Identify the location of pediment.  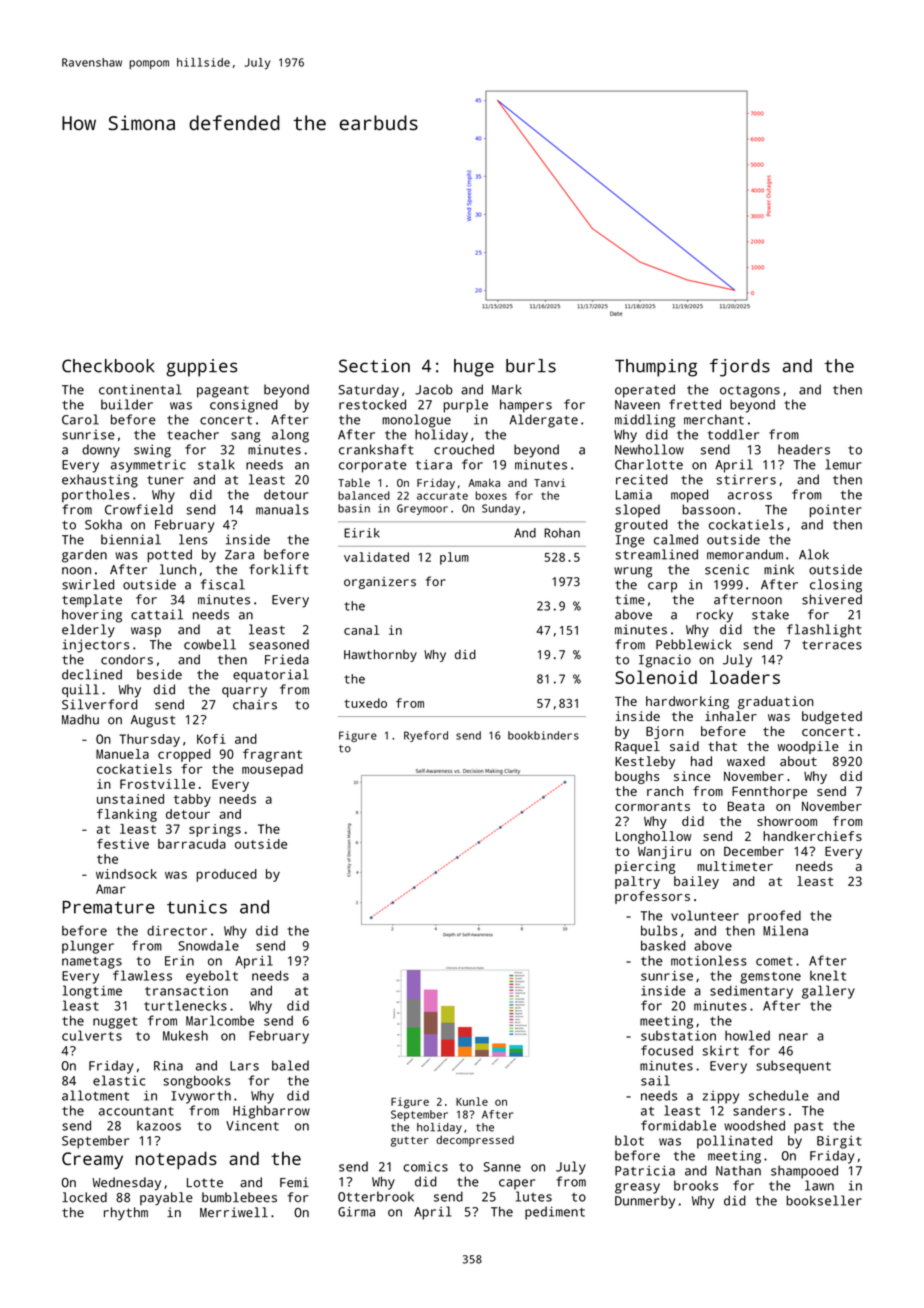
(555, 1213).
